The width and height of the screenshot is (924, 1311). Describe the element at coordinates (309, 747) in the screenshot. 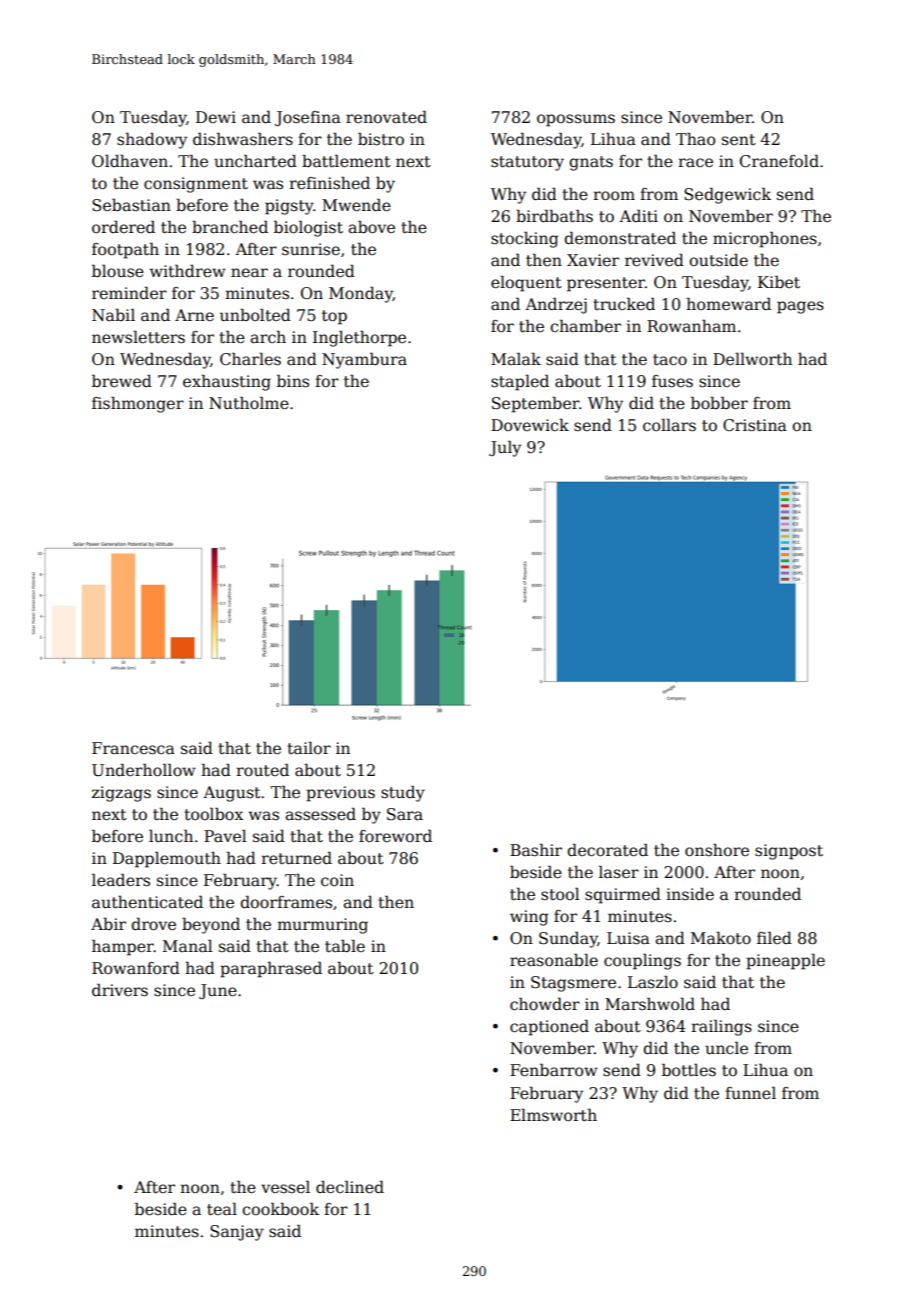

I see `tailor` at that location.
